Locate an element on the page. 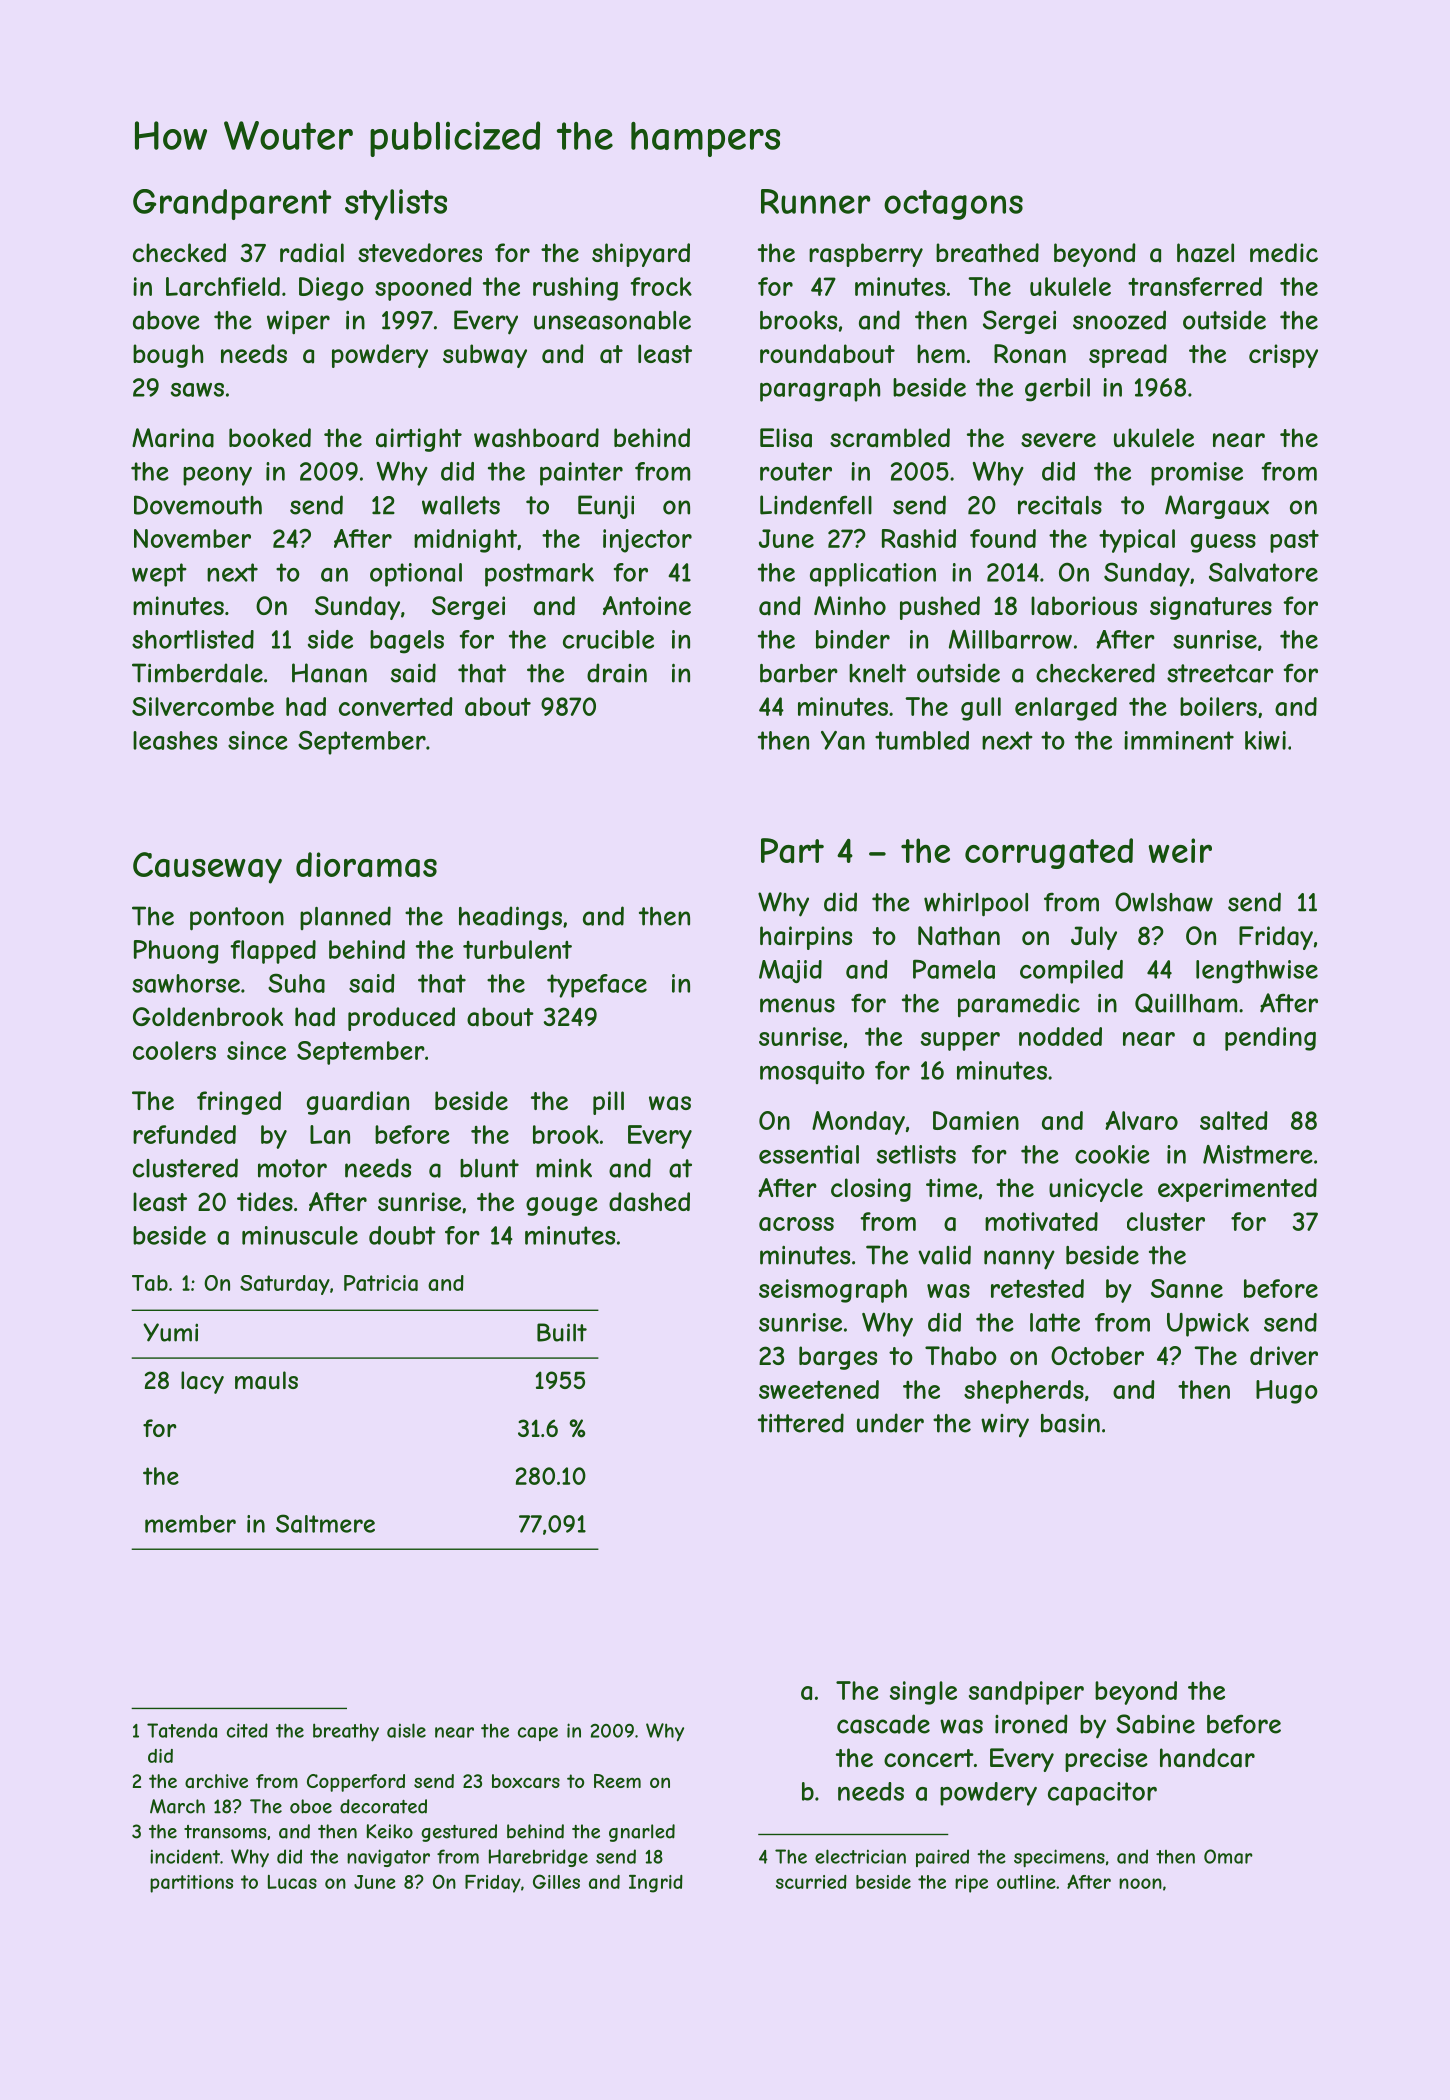 Image resolution: width=1450 pixels, height=2100 pixels. checked is located at coordinates (179, 252).
